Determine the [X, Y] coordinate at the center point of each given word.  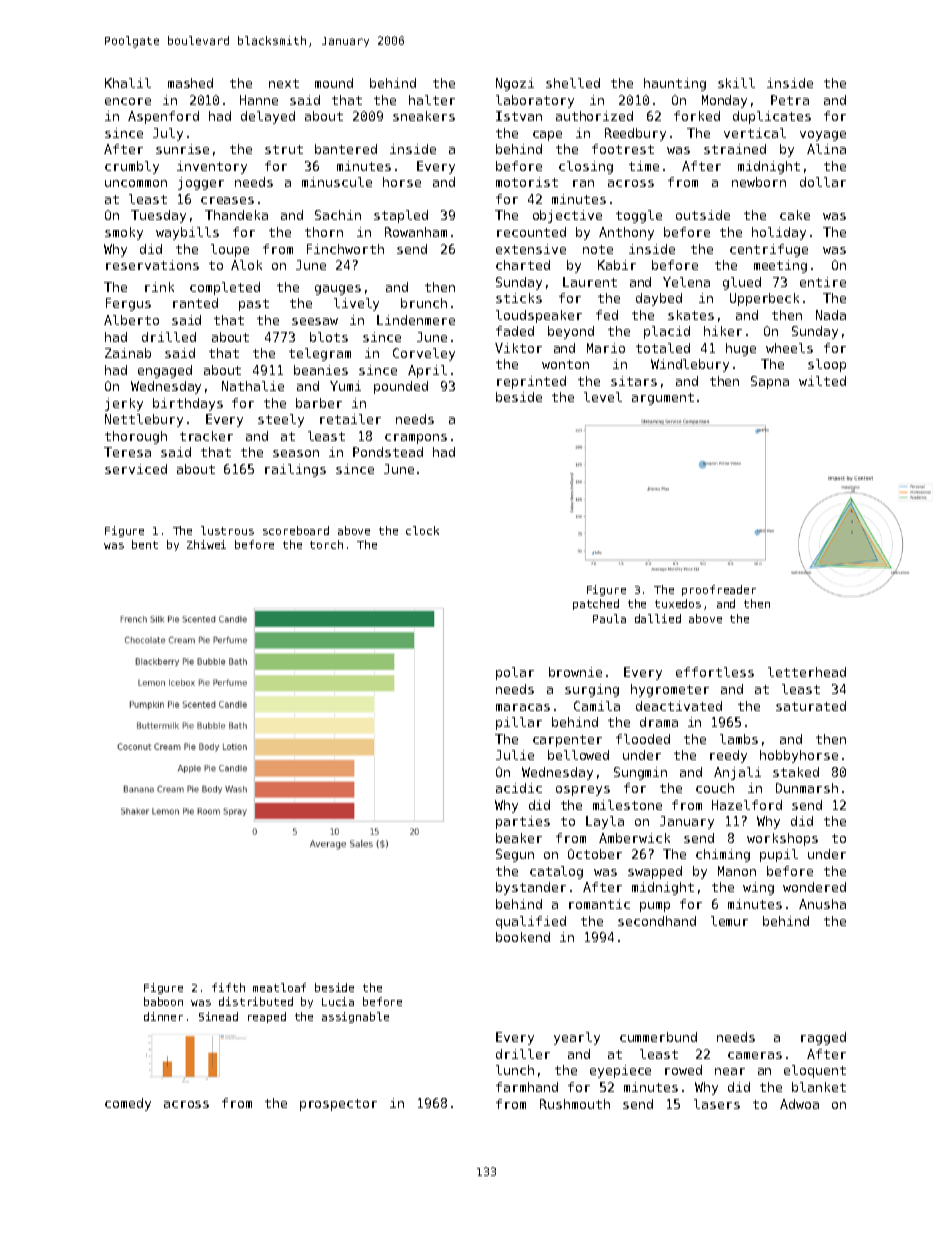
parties [523, 822]
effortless [715, 672]
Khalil [128, 83]
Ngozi [515, 84]
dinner [163, 1016]
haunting [675, 84]
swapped [655, 872]
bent [145, 544]
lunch [515, 1070]
